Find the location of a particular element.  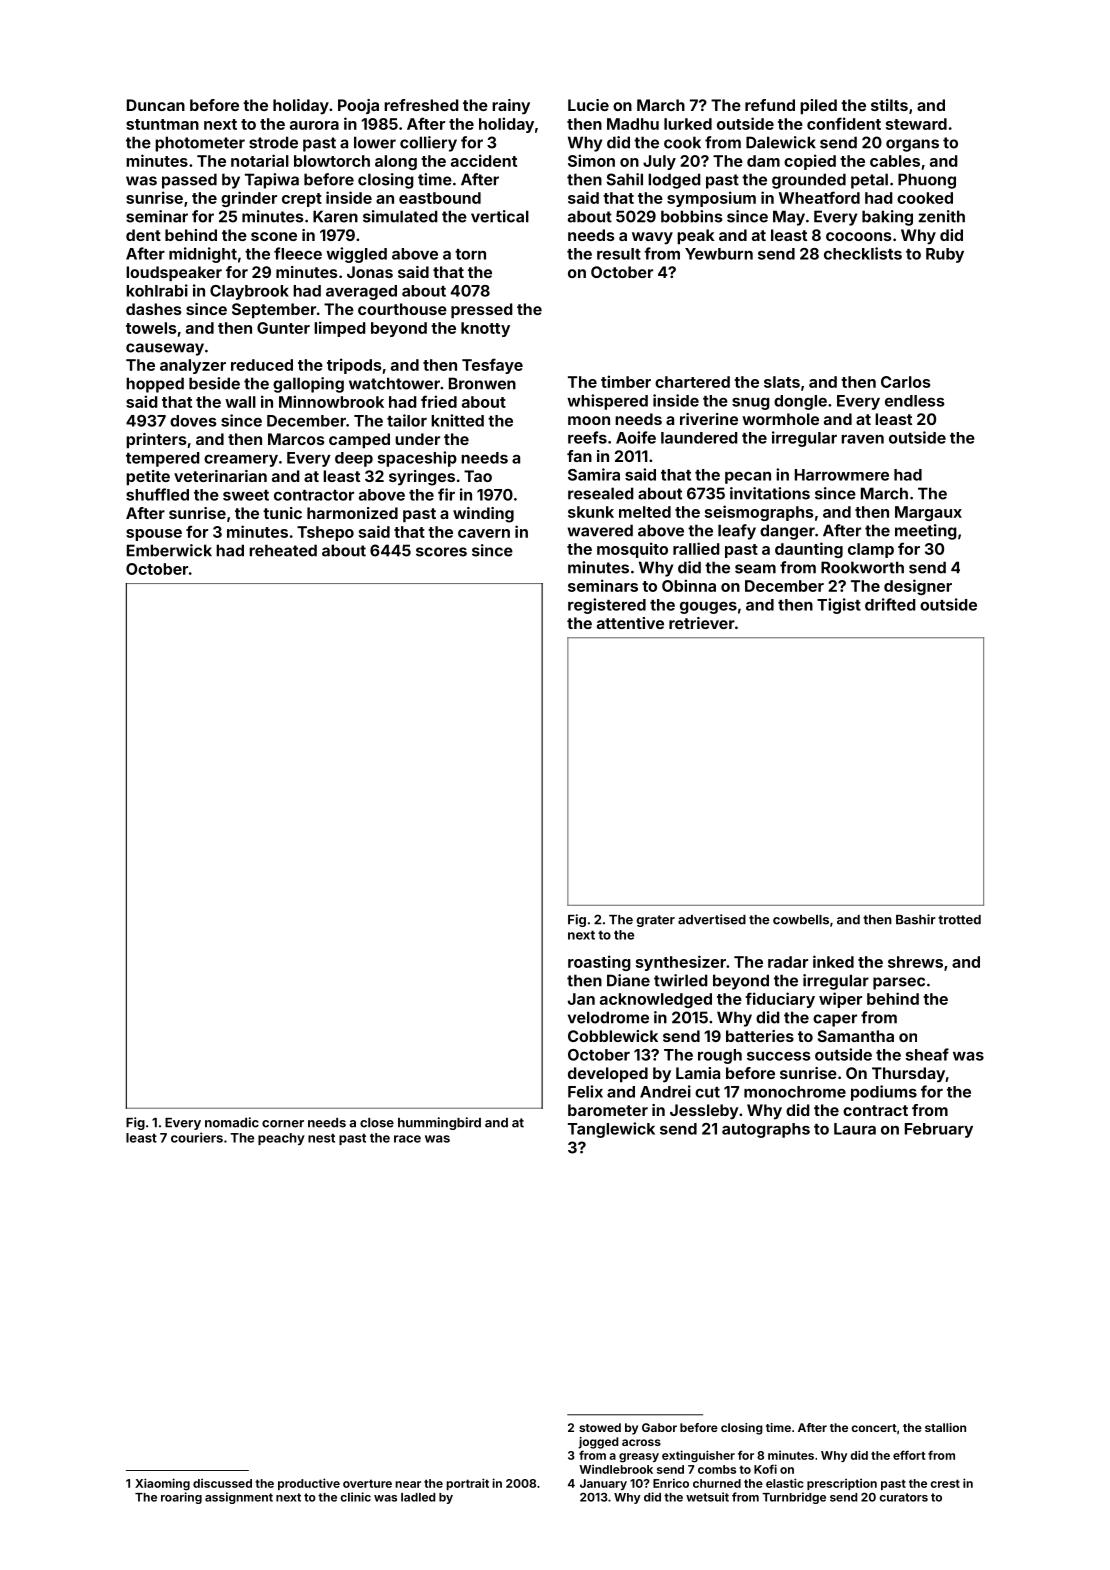

Pooja is located at coordinates (358, 106).
